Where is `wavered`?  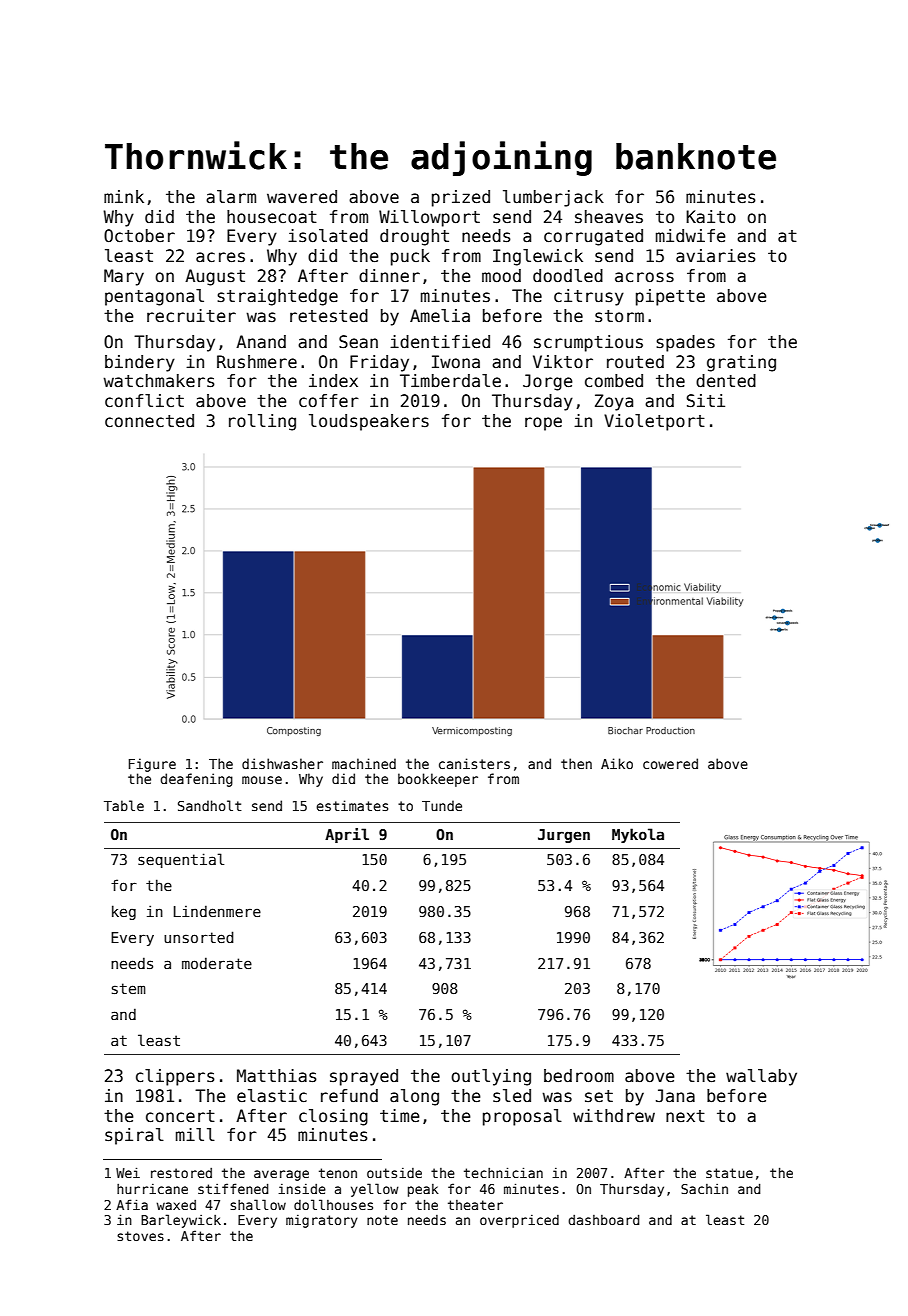
wavered is located at coordinates (302, 197).
